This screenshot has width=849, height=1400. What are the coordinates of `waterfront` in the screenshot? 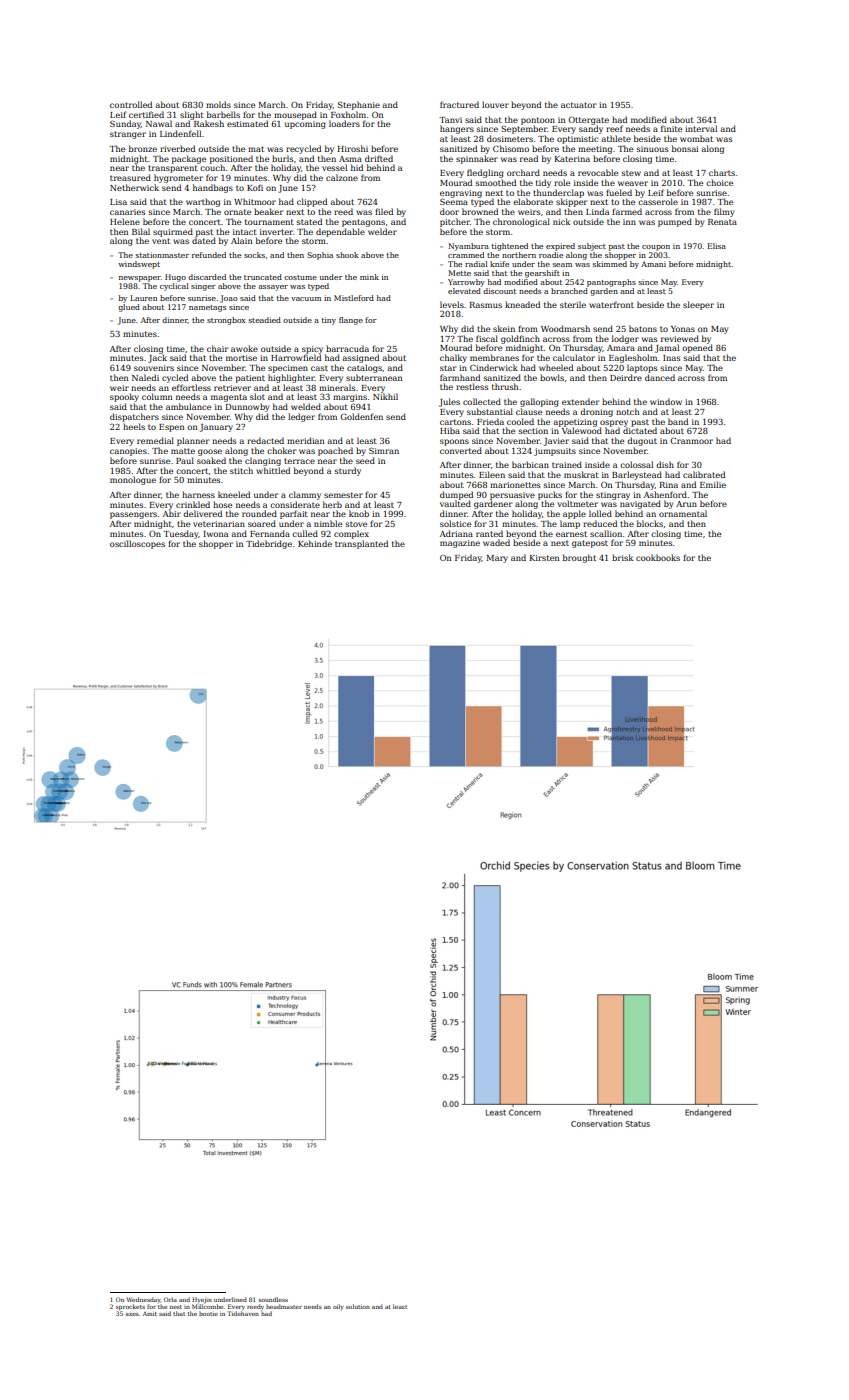 It's located at (611, 304).
